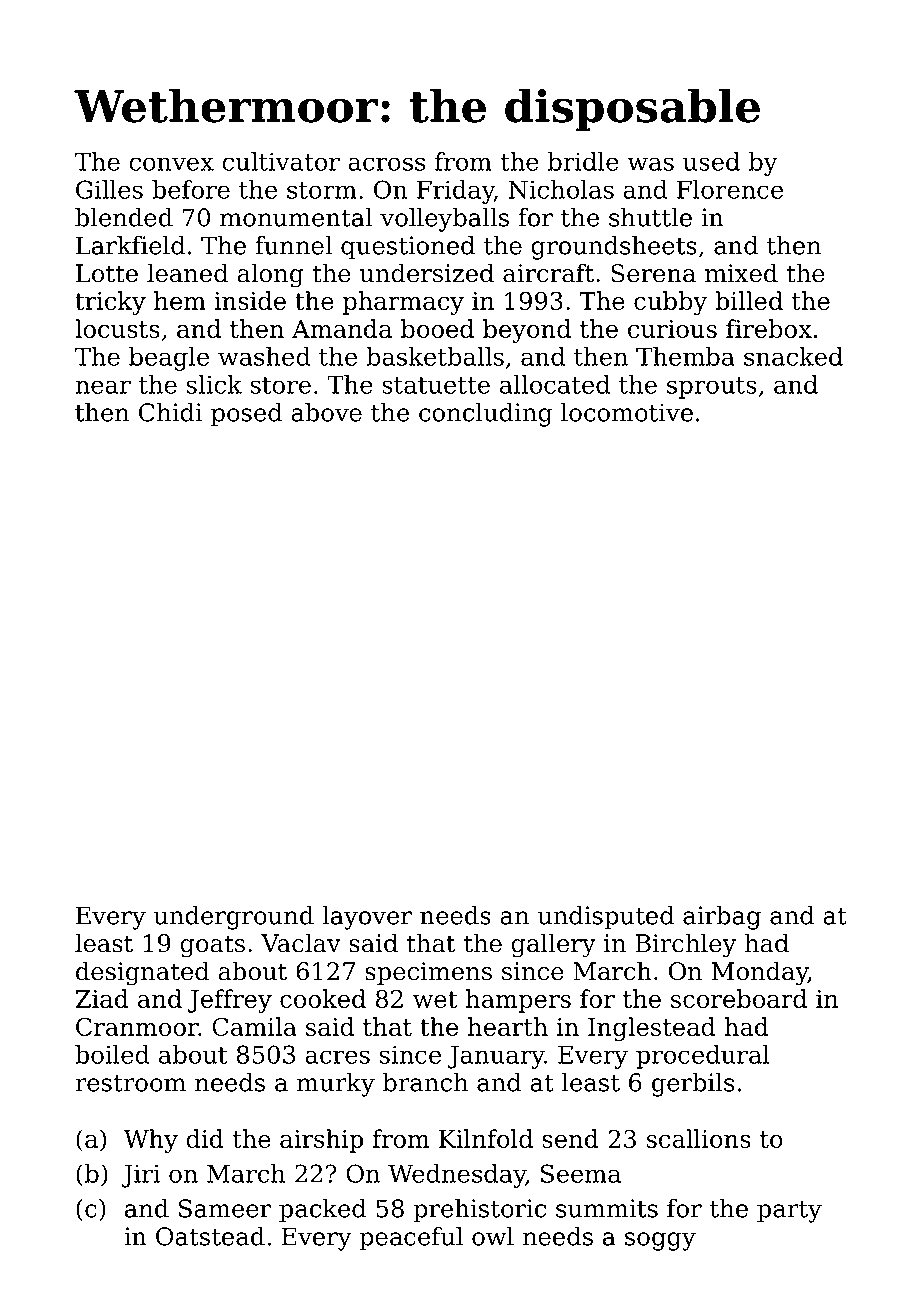  I want to click on washed, so click(264, 356).
